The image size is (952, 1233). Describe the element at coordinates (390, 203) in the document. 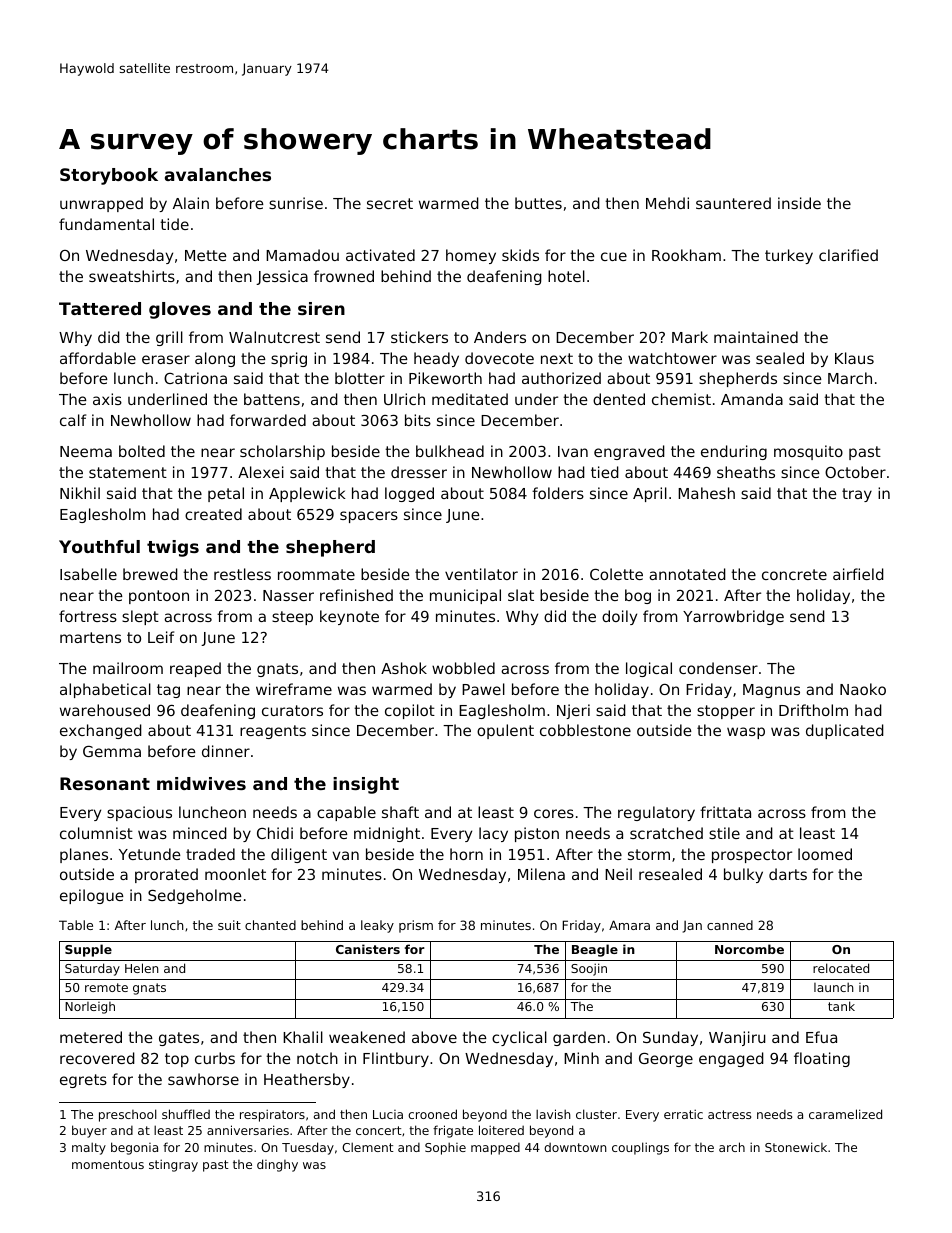

I see `secret` at that location.
